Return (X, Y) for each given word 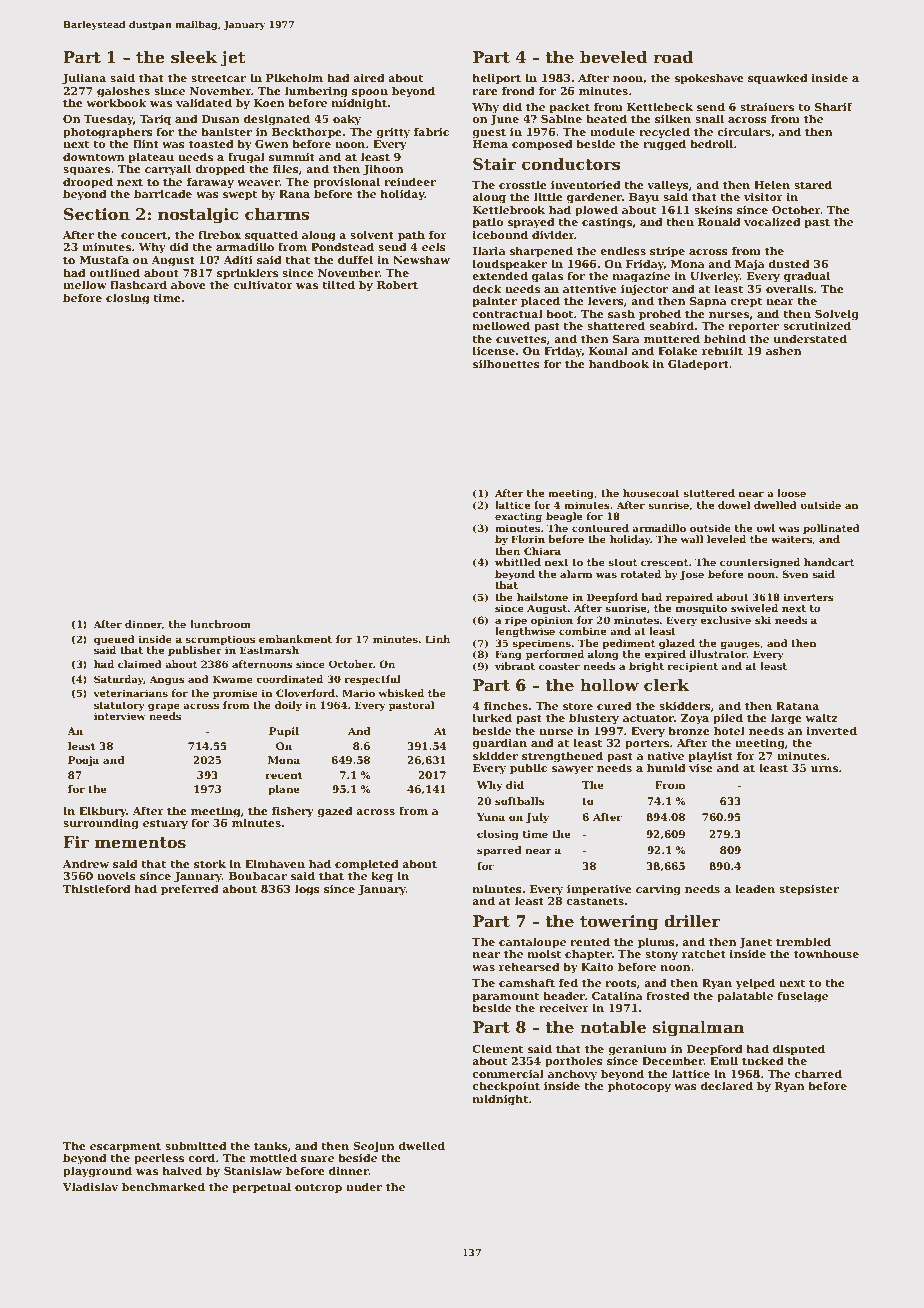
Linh (437, 639)
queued (114, 640)
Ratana (797, 706)
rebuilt (722, 350)
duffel (355, 259)
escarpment (125, 1147)
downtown (94, 156)
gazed (335, 812)
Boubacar (258, 875)
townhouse (826, 953)
